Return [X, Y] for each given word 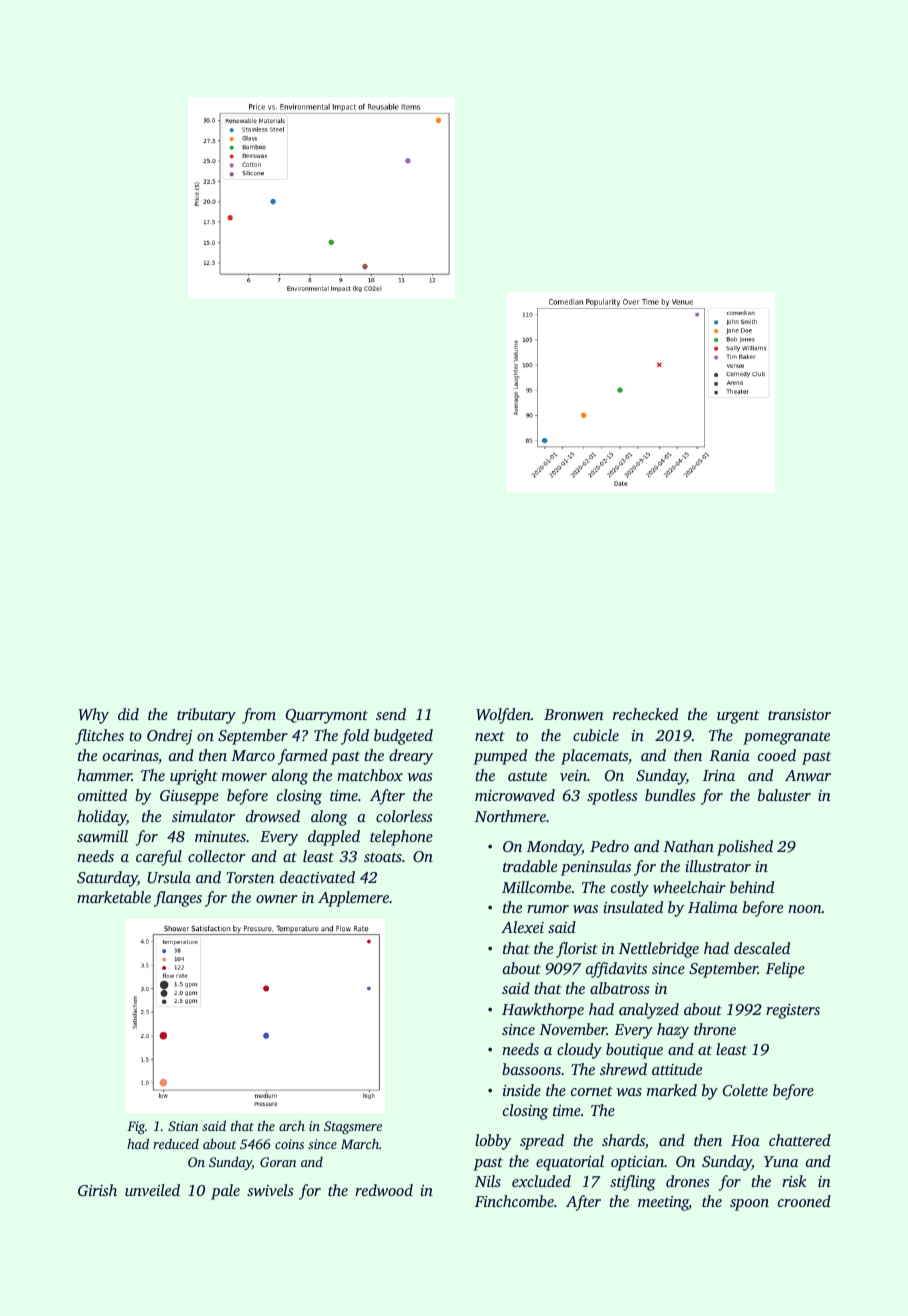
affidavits [616, 970]
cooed [777, 755]
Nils [488, 1181]
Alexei [522, 927]
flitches [99, 737]
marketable [114, 897]
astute [527, 776]
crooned [804, 1201]
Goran [278, 1162]
